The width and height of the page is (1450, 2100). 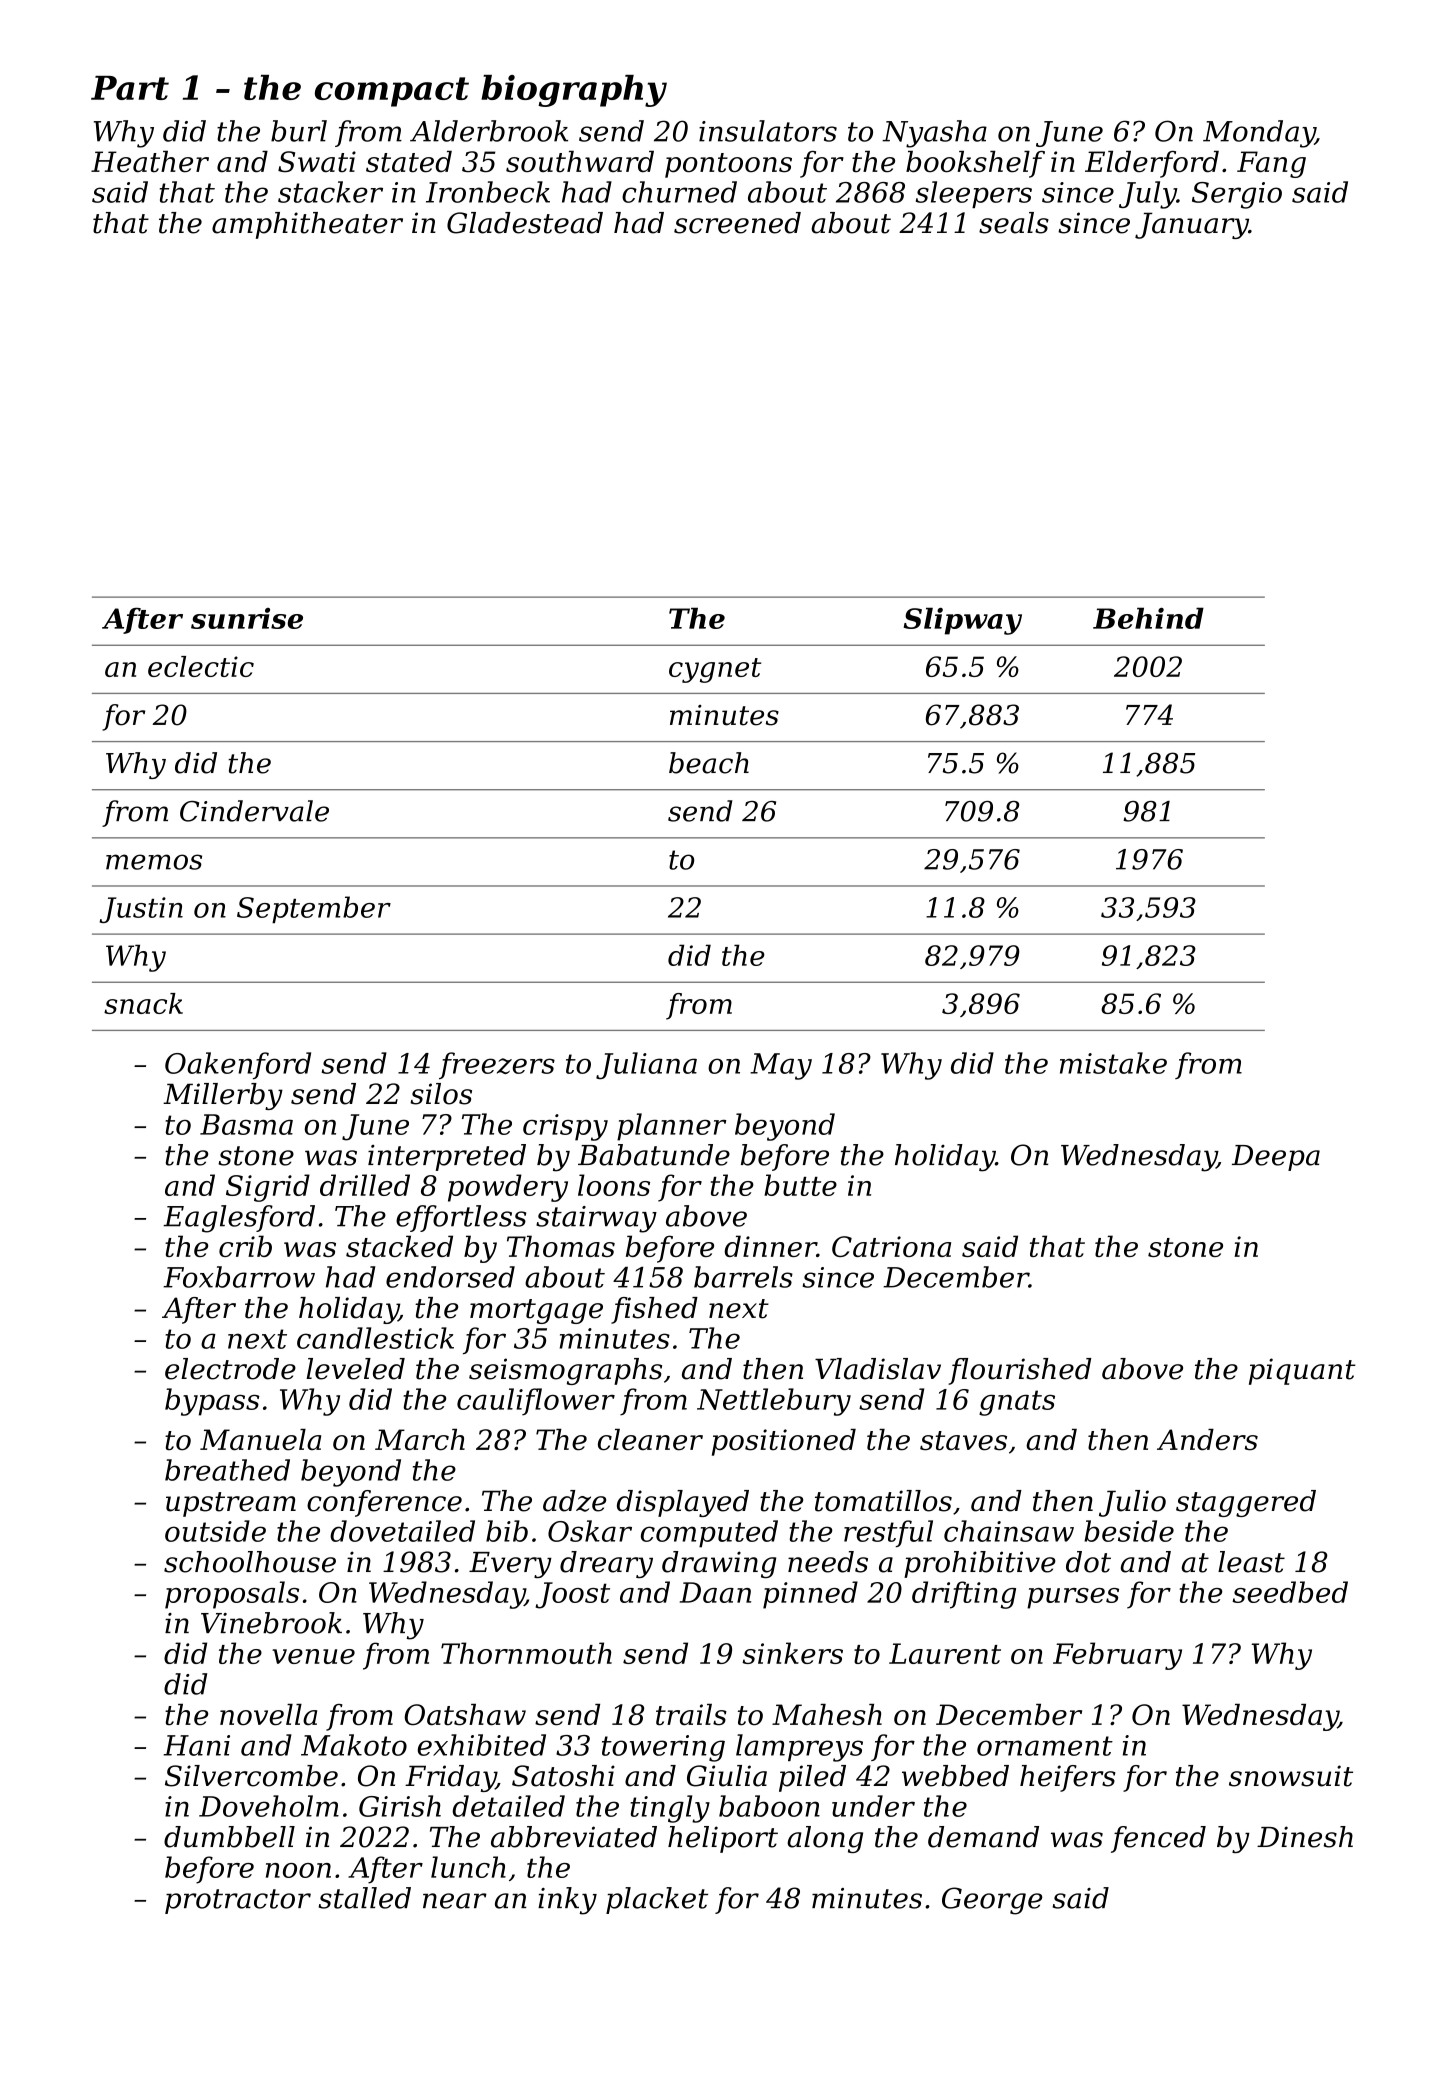 I want to click on Behind, so click(x=1148, y=618).
